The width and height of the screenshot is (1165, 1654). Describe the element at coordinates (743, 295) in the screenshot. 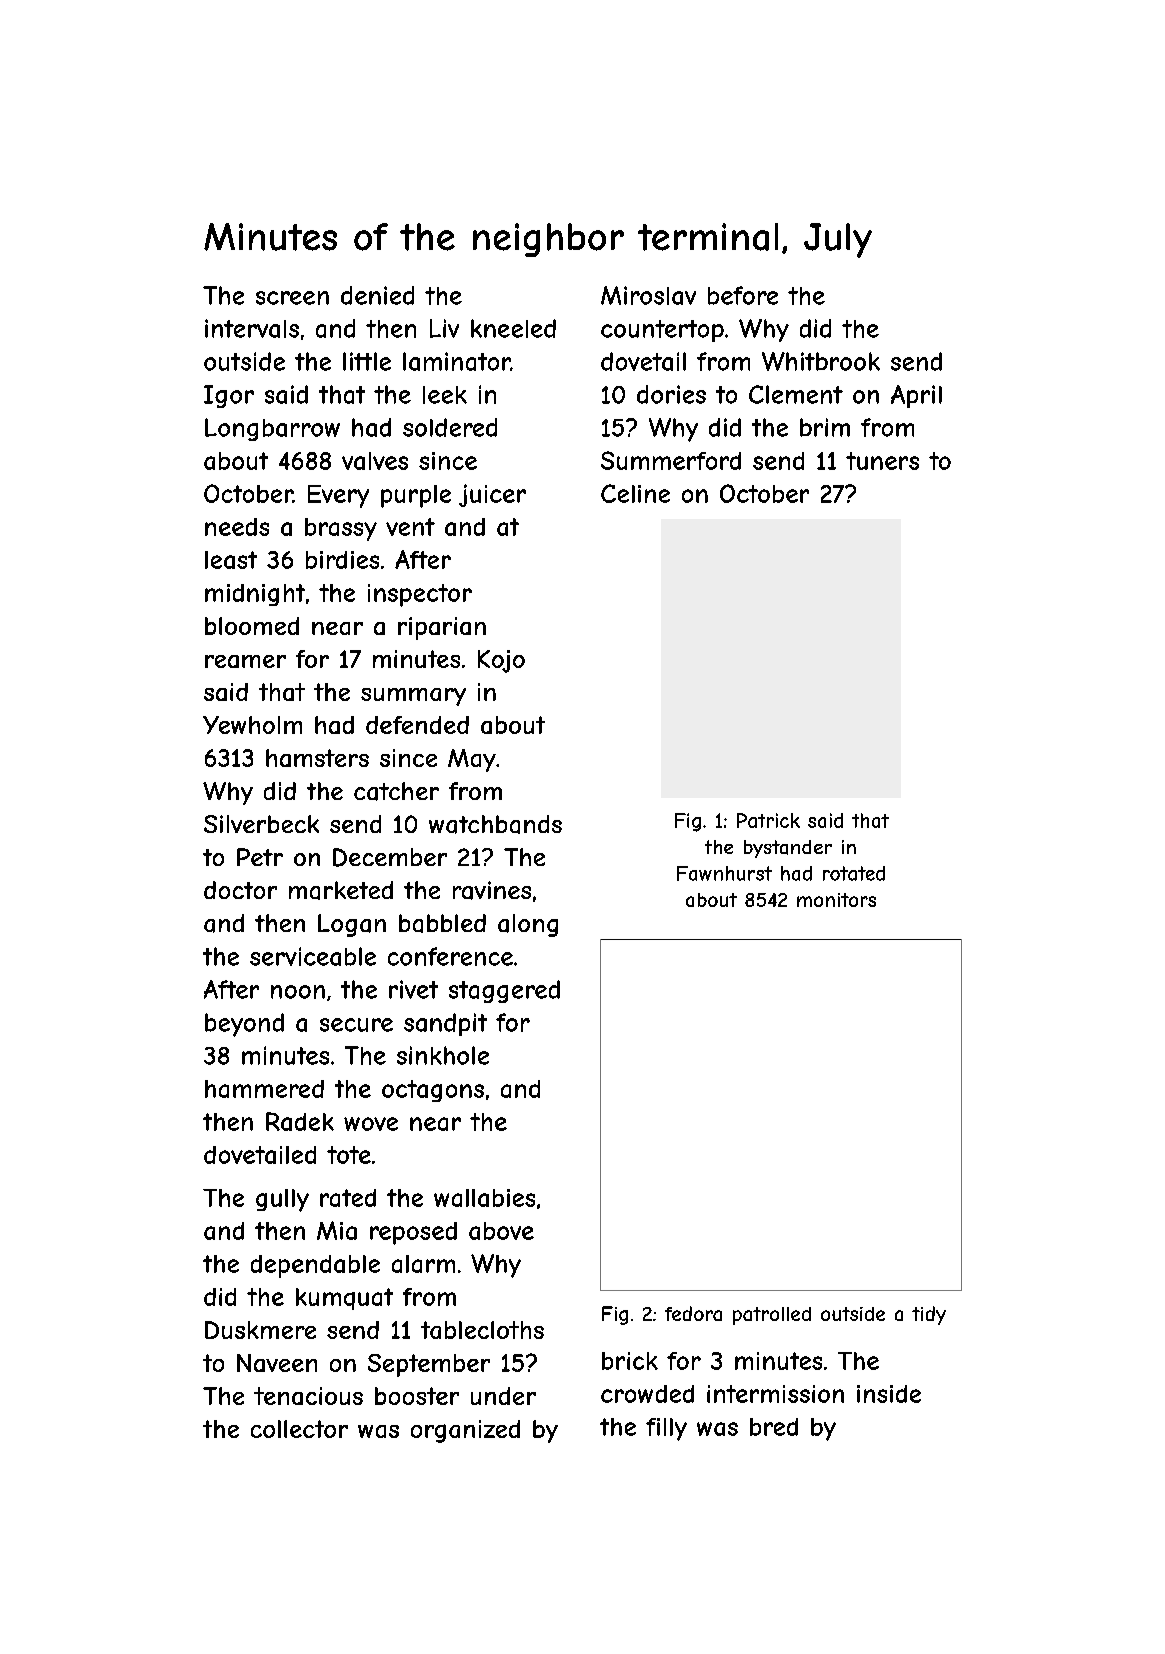

I see `before` at that location.
